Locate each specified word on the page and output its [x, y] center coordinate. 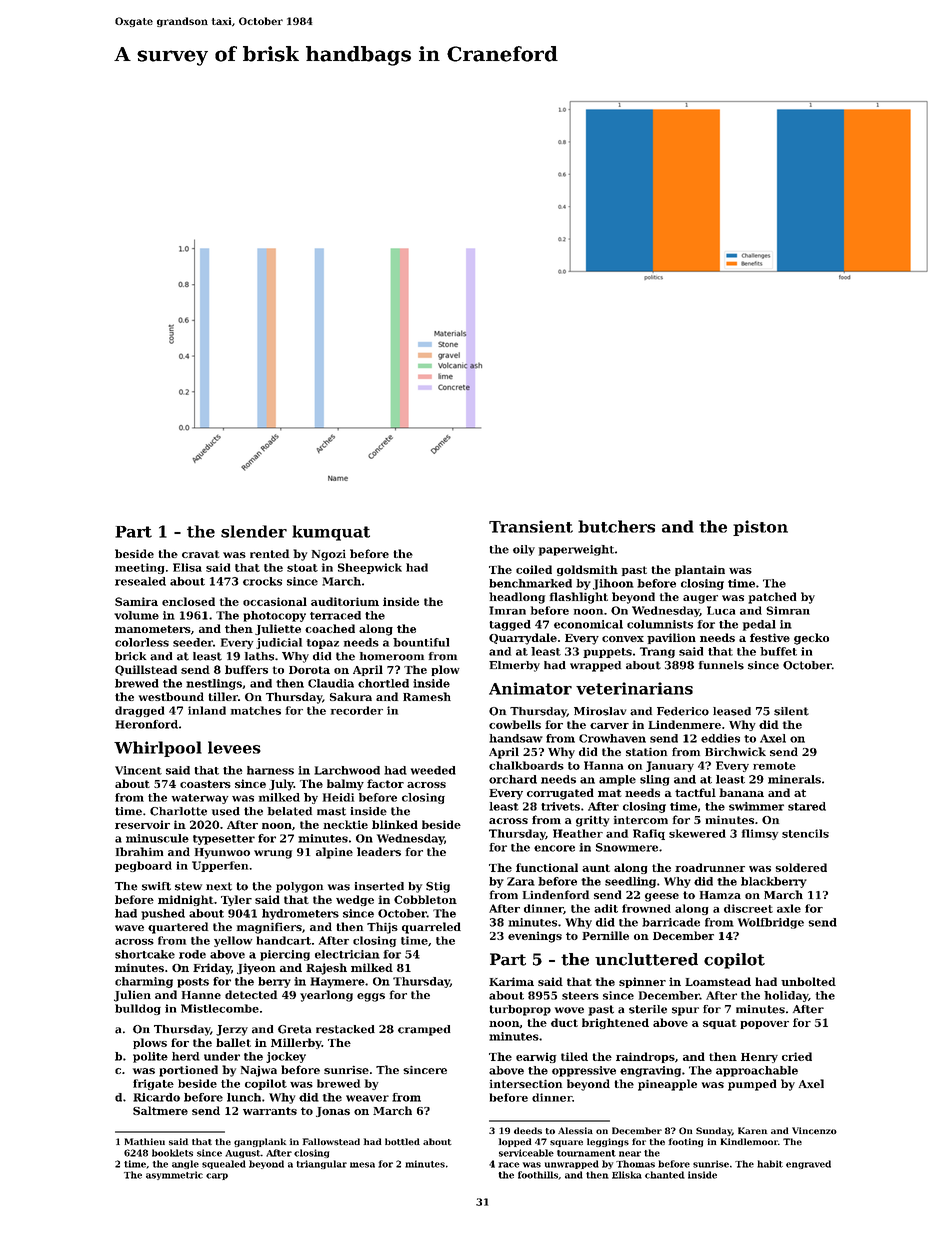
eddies [720, 738]
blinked [395, 824]
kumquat [331, 533]
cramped [424, 1030]
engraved [808, 1164]
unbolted [808, 981]
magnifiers [269, 928]
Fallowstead [331, 1142]
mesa [362, 1165]
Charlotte [178, 811]
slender [254, 531]
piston [760, 528]
